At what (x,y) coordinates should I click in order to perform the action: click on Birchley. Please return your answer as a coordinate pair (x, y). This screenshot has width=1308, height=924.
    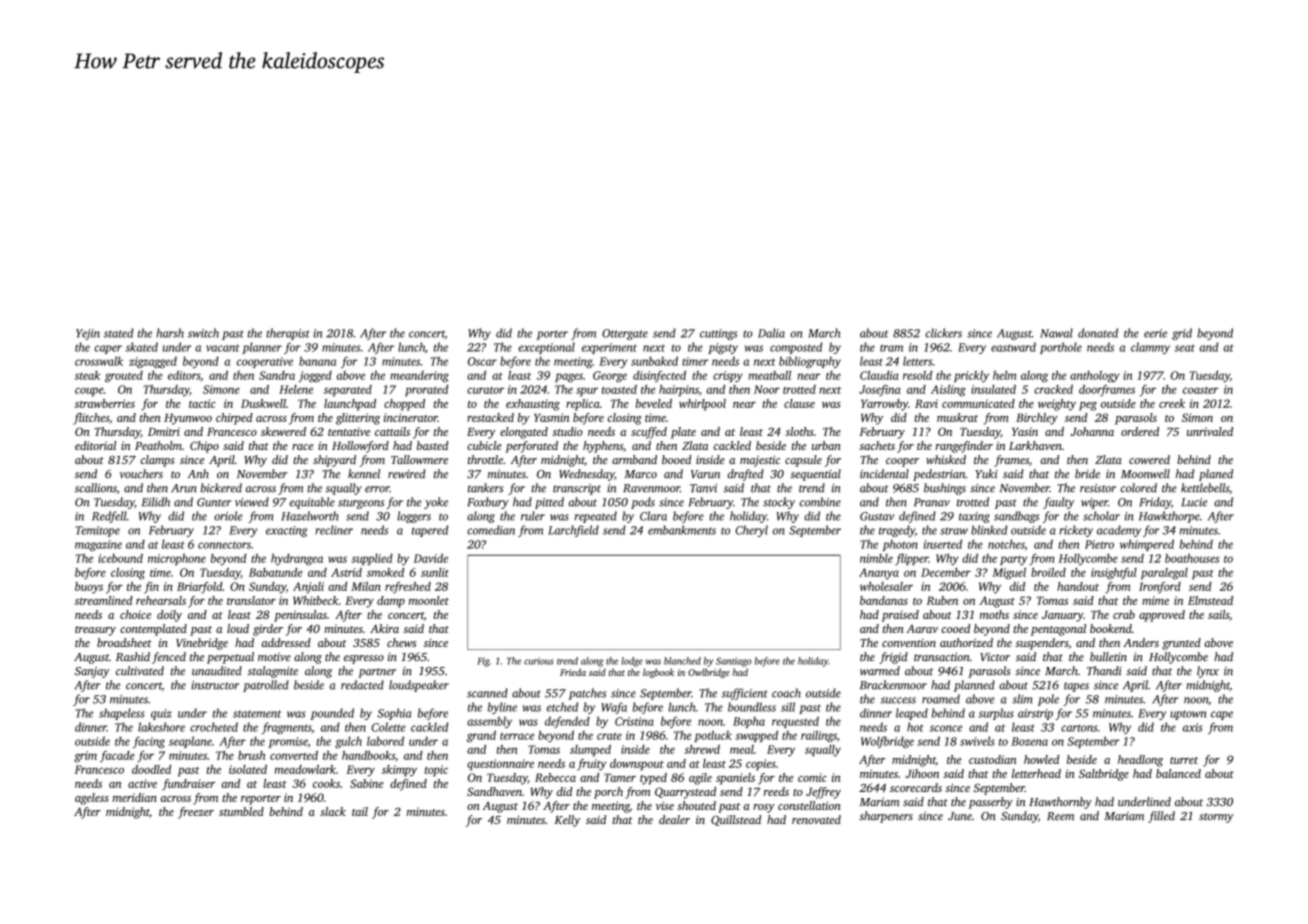
    Looking at the image, I should click on (1037, 419).
